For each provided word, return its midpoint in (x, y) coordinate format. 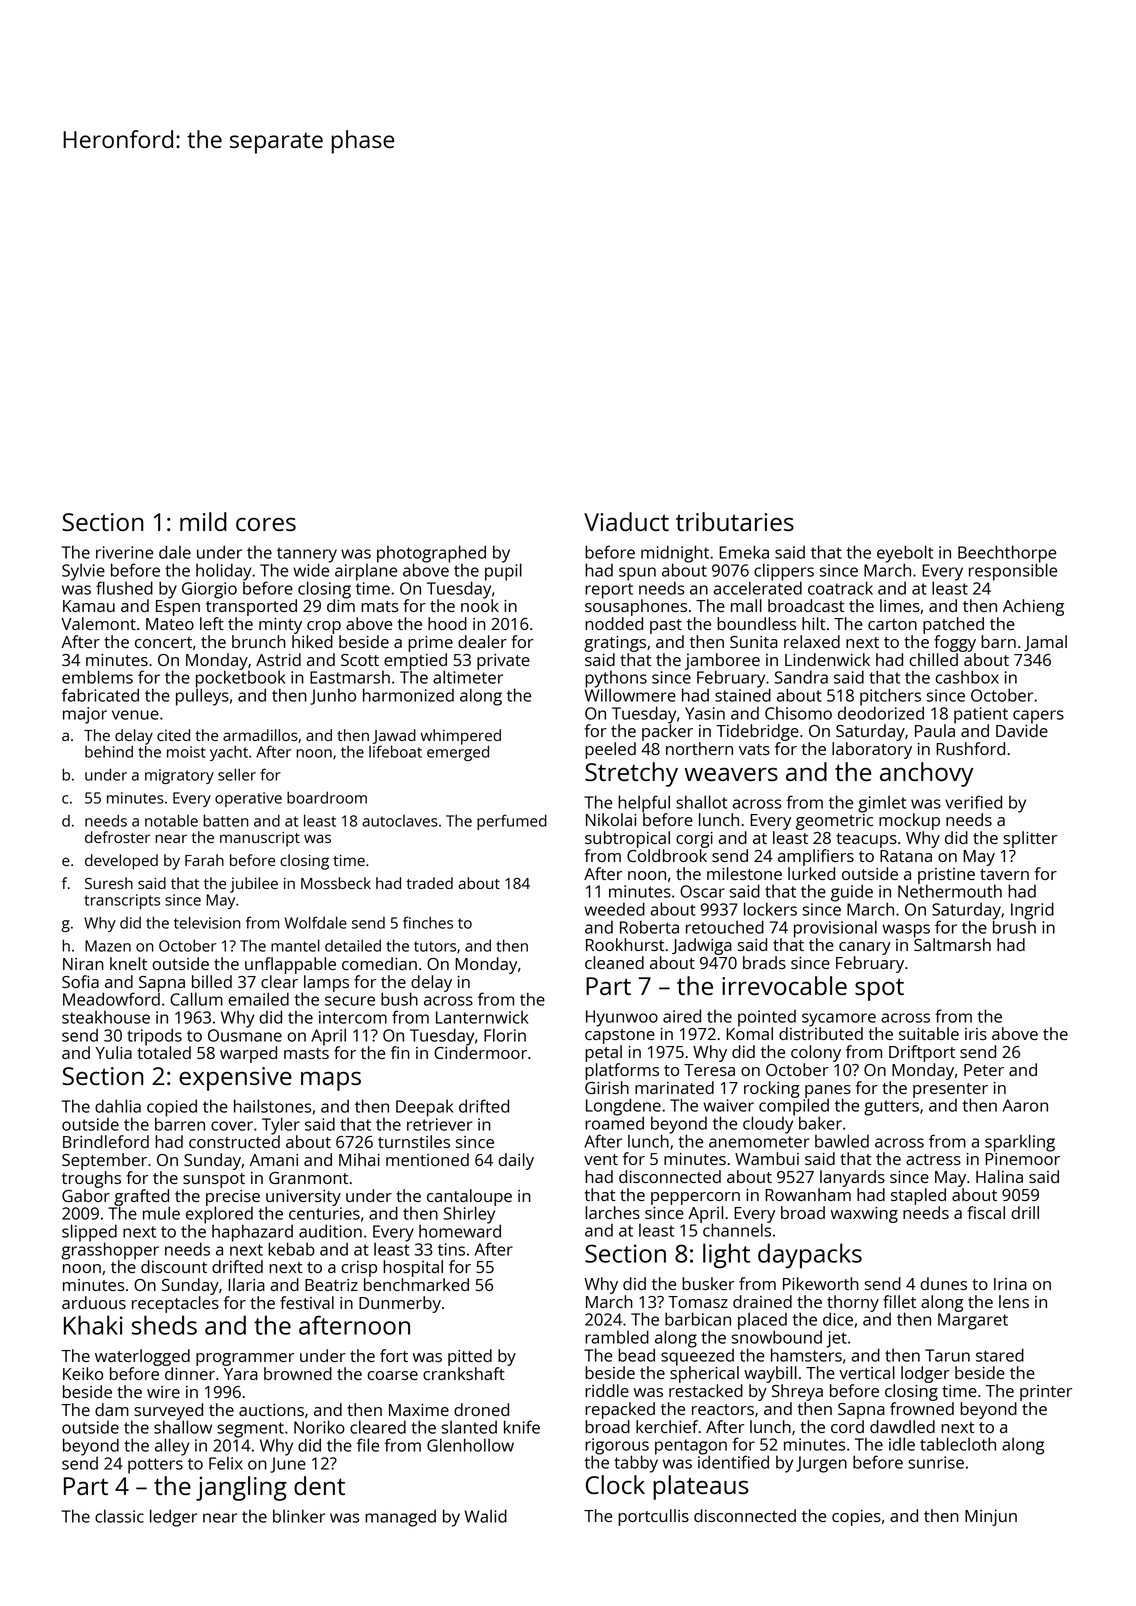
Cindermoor (480, 1052)
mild (203, 521)
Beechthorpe (1007, 554)
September (104, 1161)
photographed (431, 554)
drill (1025, 1212)
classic (119, 1516)
